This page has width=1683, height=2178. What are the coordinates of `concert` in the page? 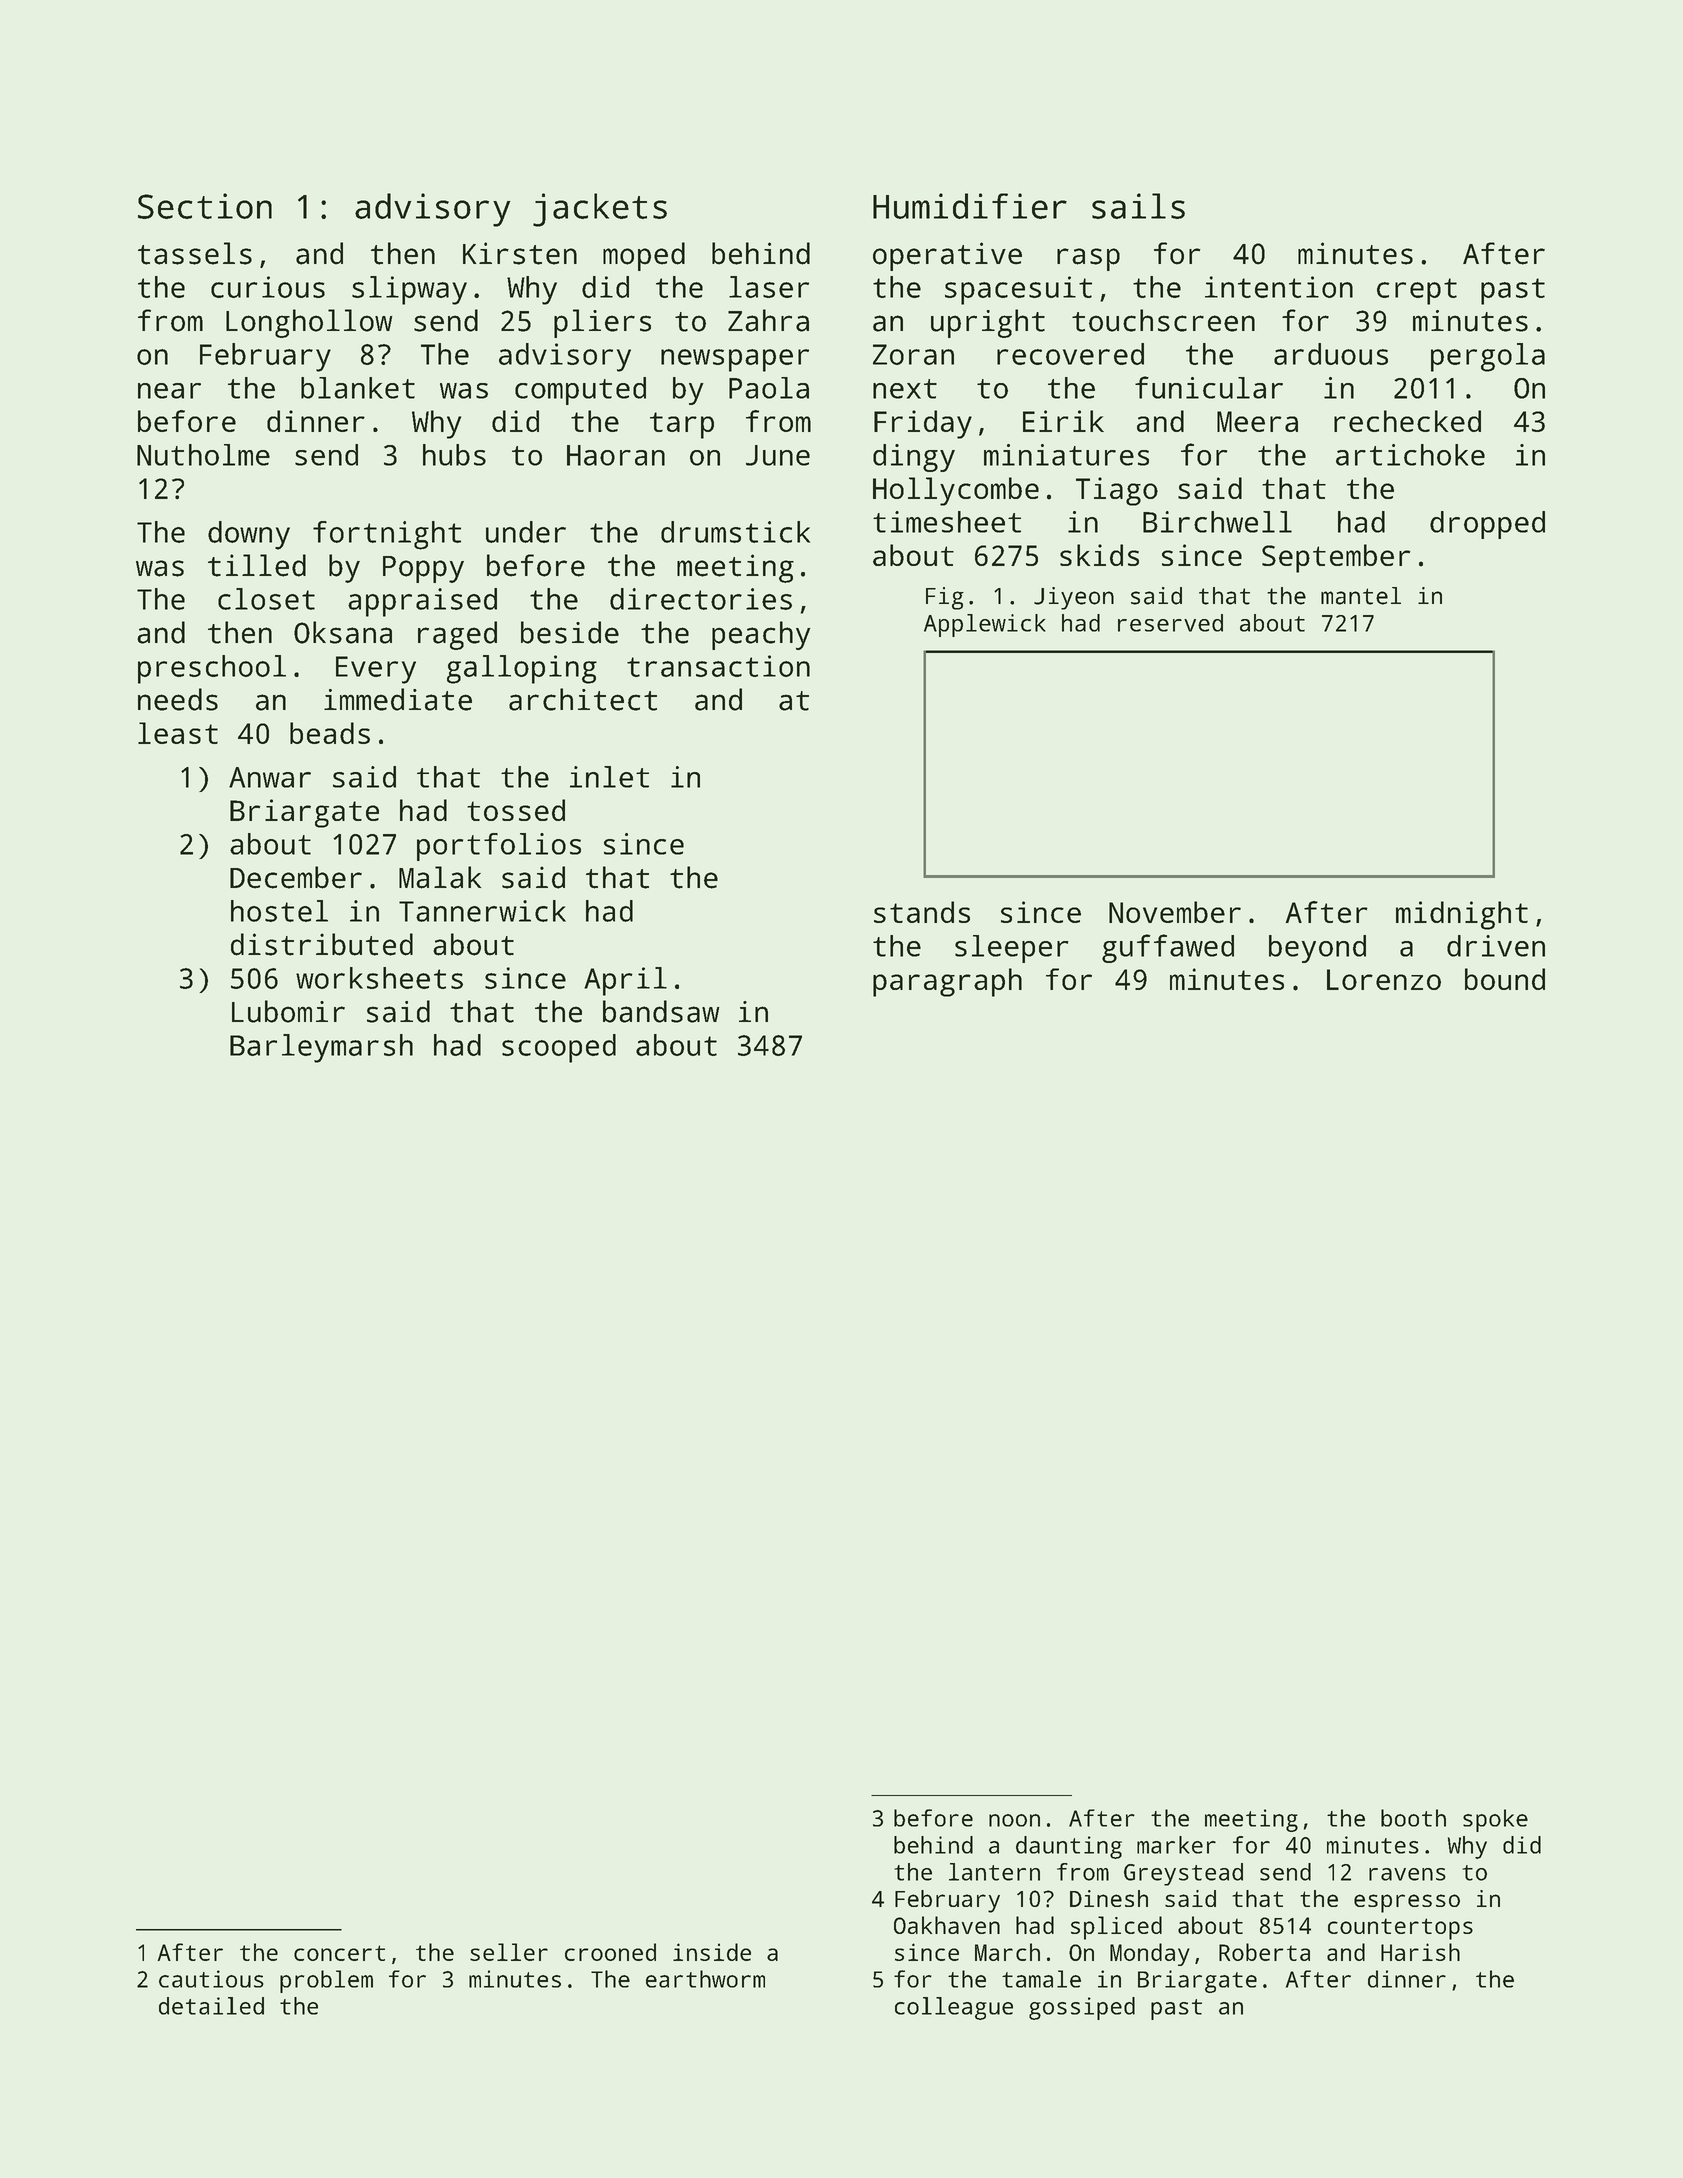 It's located at (339, 1953).
